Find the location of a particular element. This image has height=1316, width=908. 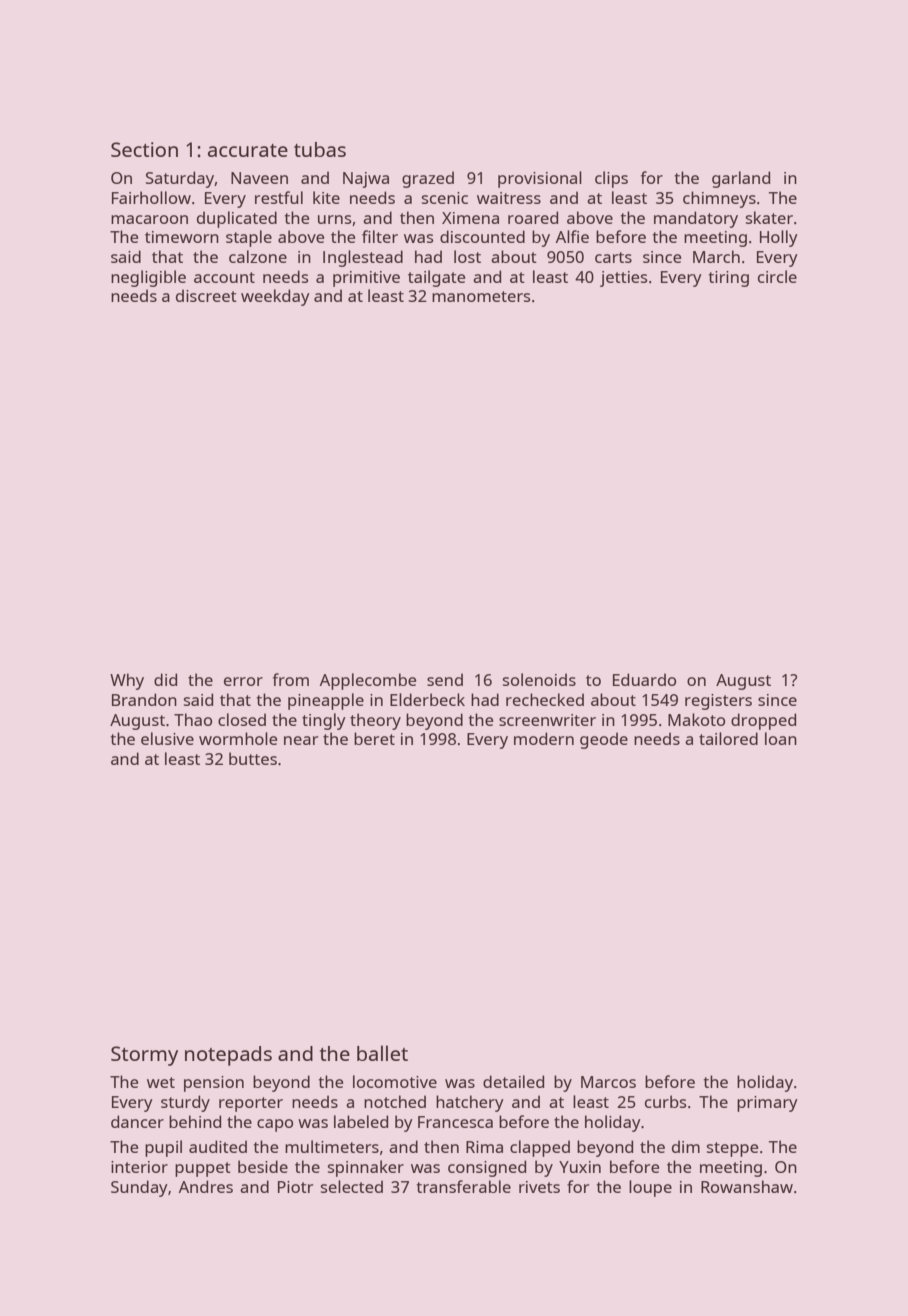

Piotr is located at coordinates (295, 1187).
